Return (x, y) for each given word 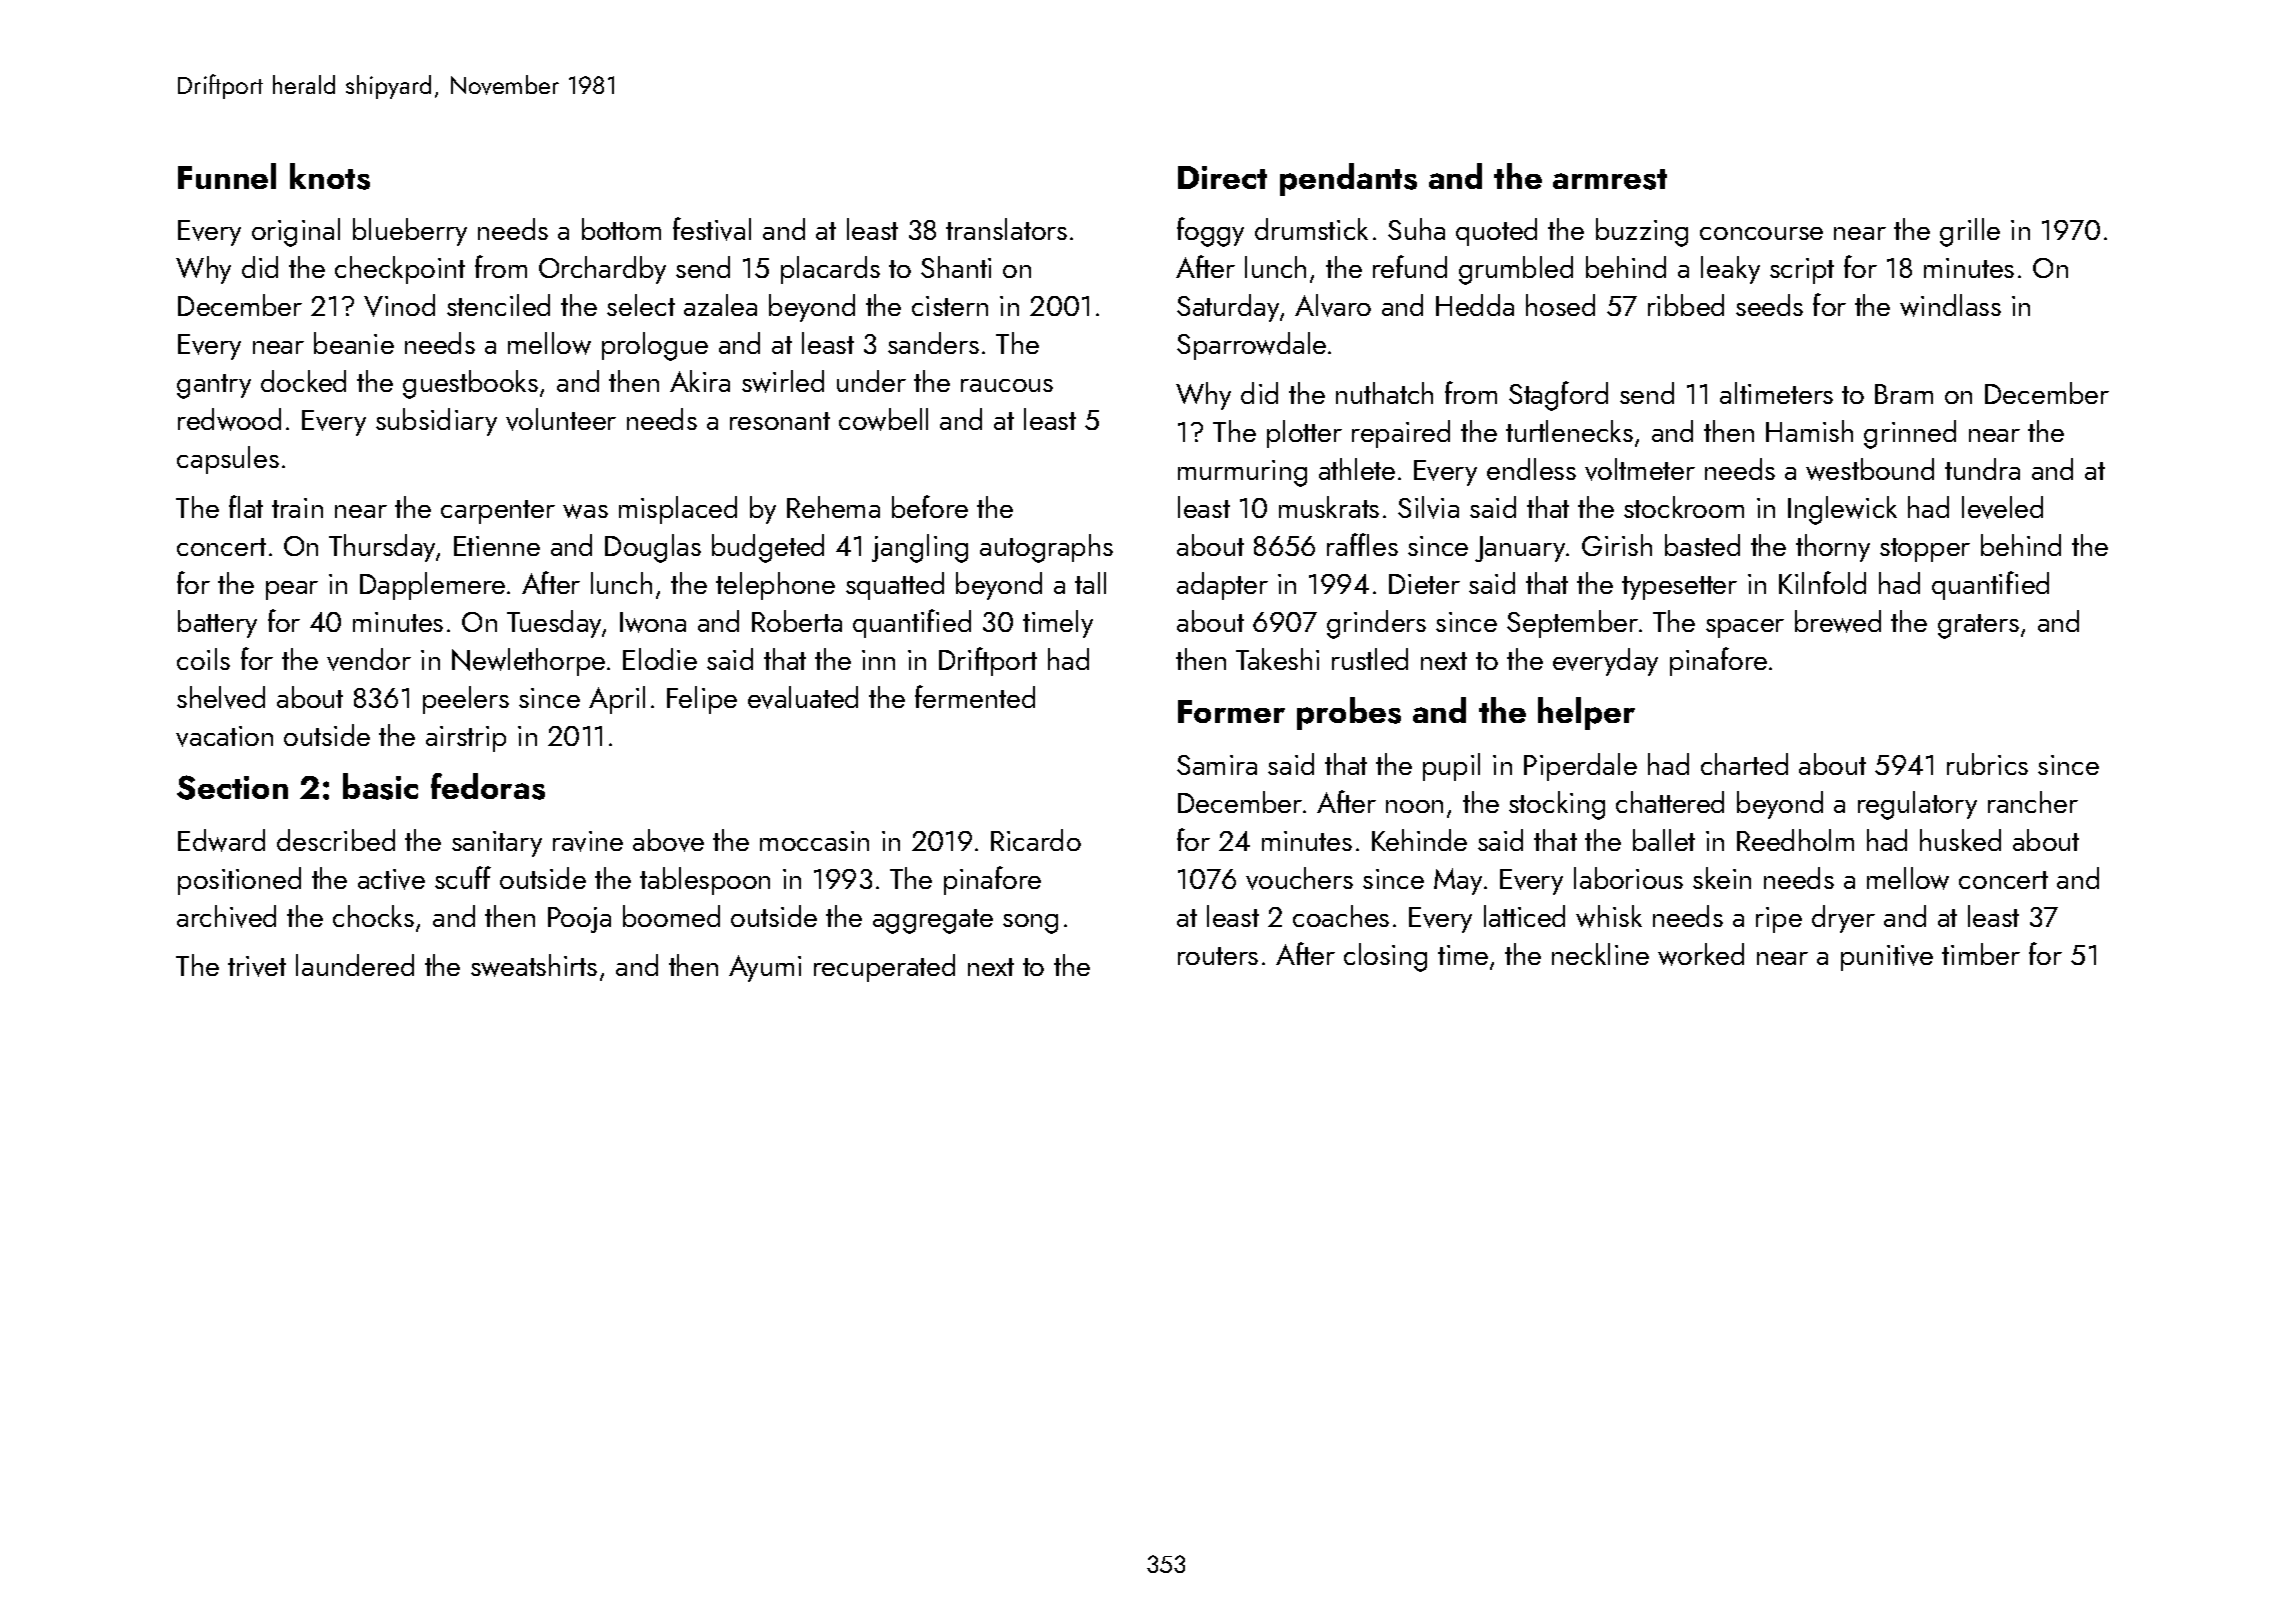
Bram (1904, 394)
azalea (720, 305)
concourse (1761, 233)
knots (330, 176)
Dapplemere (432, 586)
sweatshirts (534, 965)
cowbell (883, 419)
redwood (229, 419)
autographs (1046, 548)
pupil (1451, 767)
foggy (1210, 232)
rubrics (1987, 764)
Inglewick (1842, 510)
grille (1970, 232)
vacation (224, 736)
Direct (1222, 177)
